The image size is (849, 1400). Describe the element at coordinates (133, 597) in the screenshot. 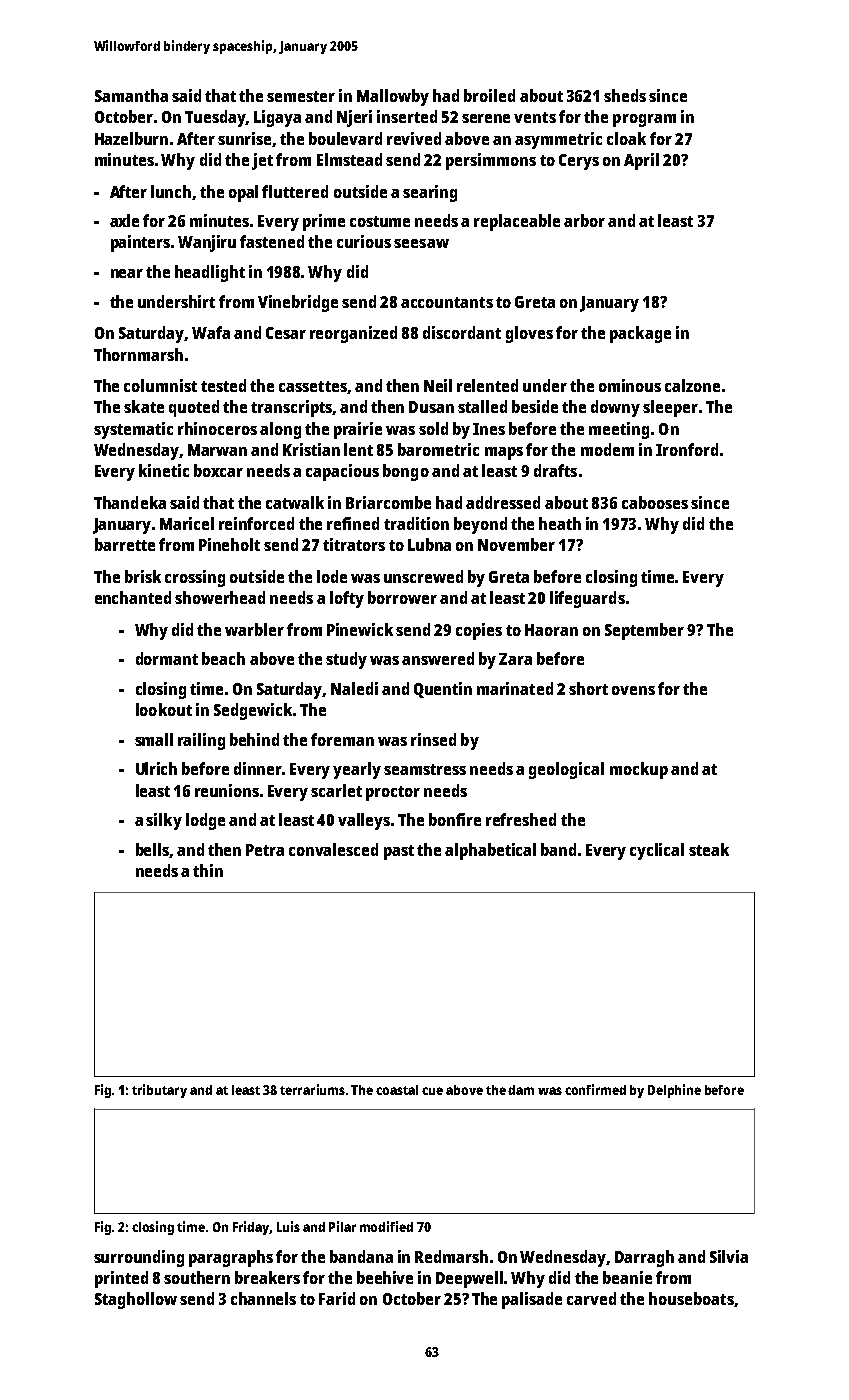

I see `enchanted` at that location.
